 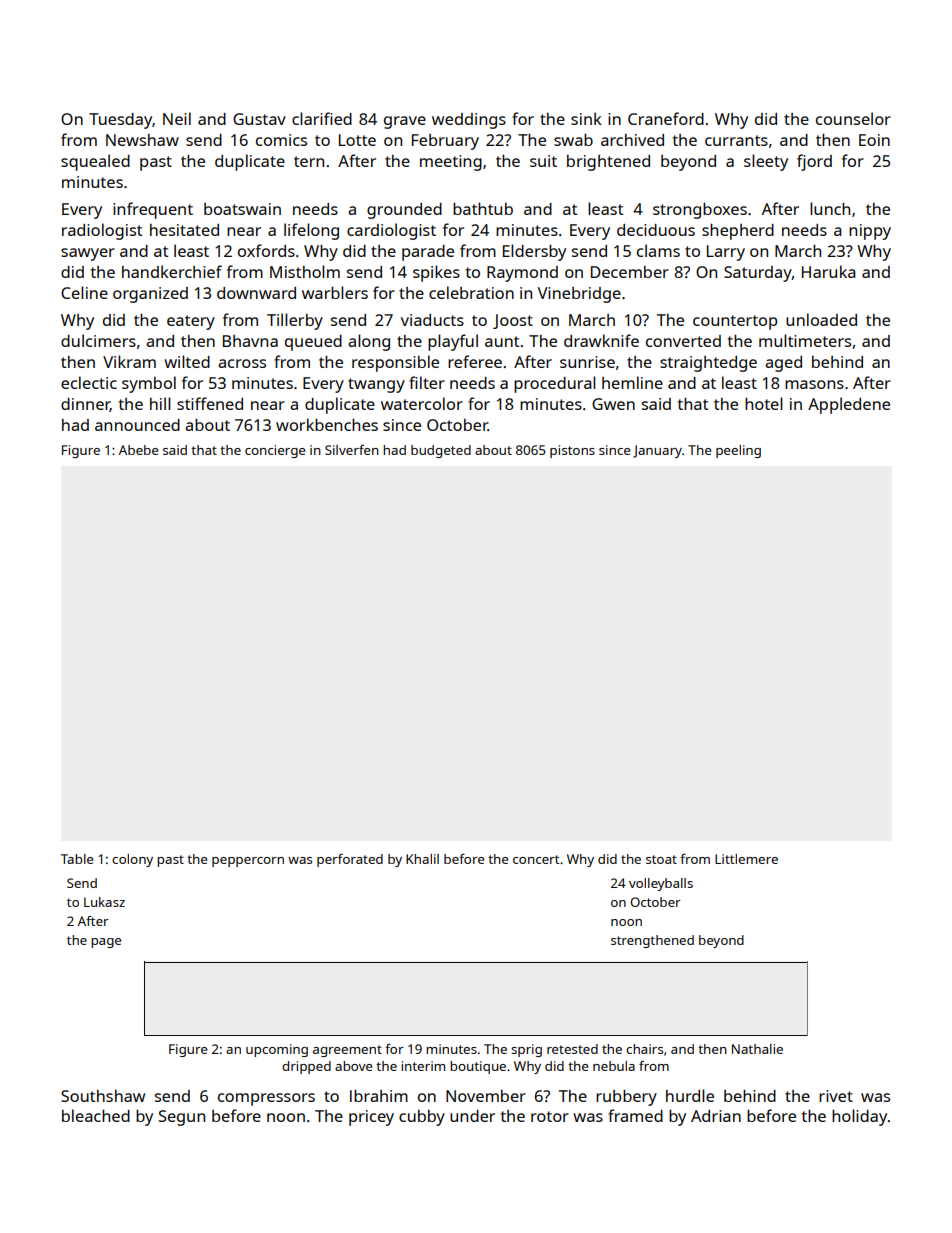 What do you see at coordinates (139, 450) in the screenshot?
I see `Abebe` at bounding box center [139, 450].
